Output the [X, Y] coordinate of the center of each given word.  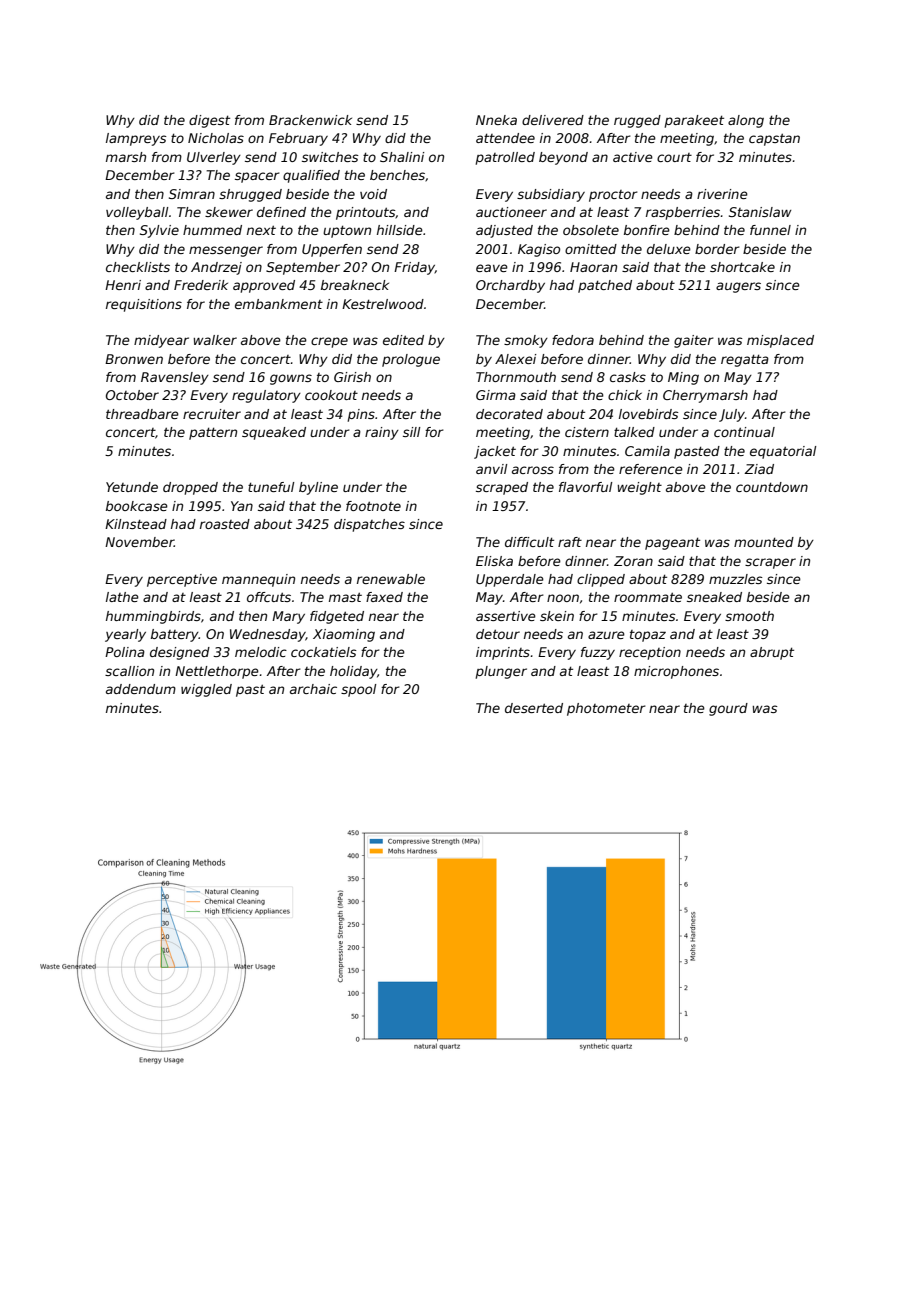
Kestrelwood [383, 304]
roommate [648, 597]
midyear [161, 341]
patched [605, 286]
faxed [384, 597]
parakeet [694, 121]
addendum [141, 689]
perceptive [182, 580]
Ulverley [214, 158]
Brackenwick [310, 120]
